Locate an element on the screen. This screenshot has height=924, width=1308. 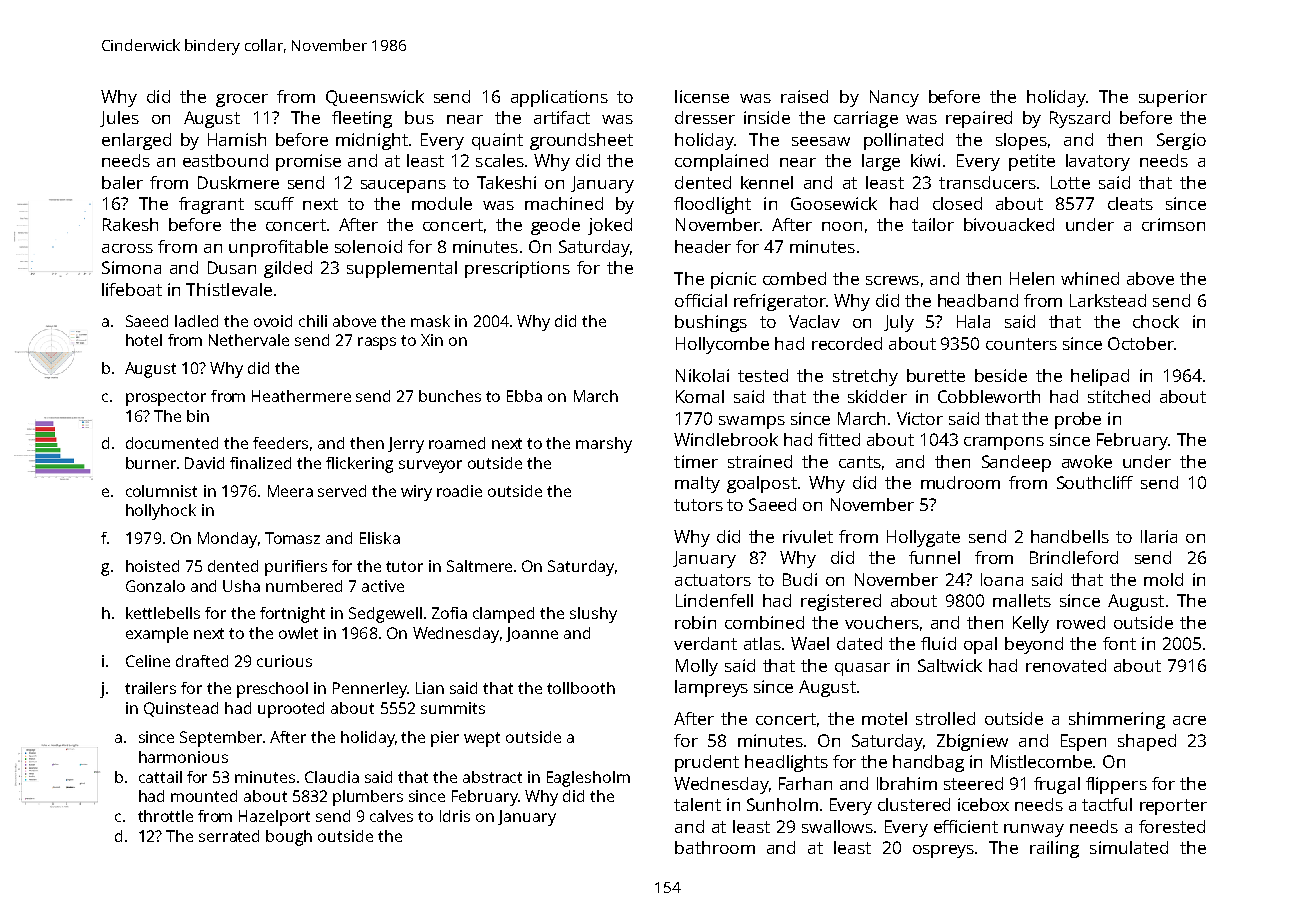
Jules is located at coordinates (119, 119).
